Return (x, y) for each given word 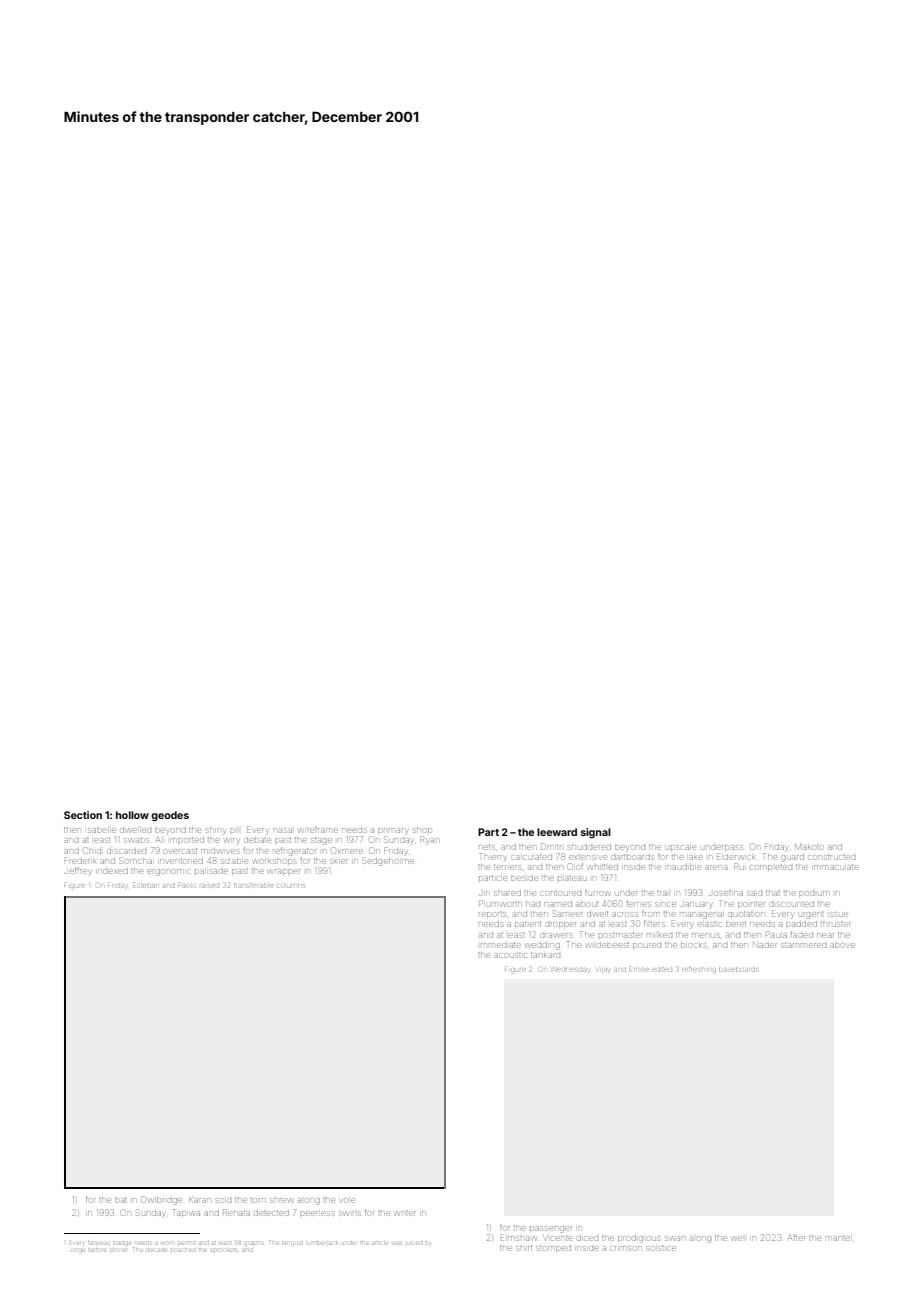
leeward (557, 832)
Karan (200, 1200)
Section (83, 815)
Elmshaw (518, 1237)
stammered (803, 945)
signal (596, 833)
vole (347, 1200)
